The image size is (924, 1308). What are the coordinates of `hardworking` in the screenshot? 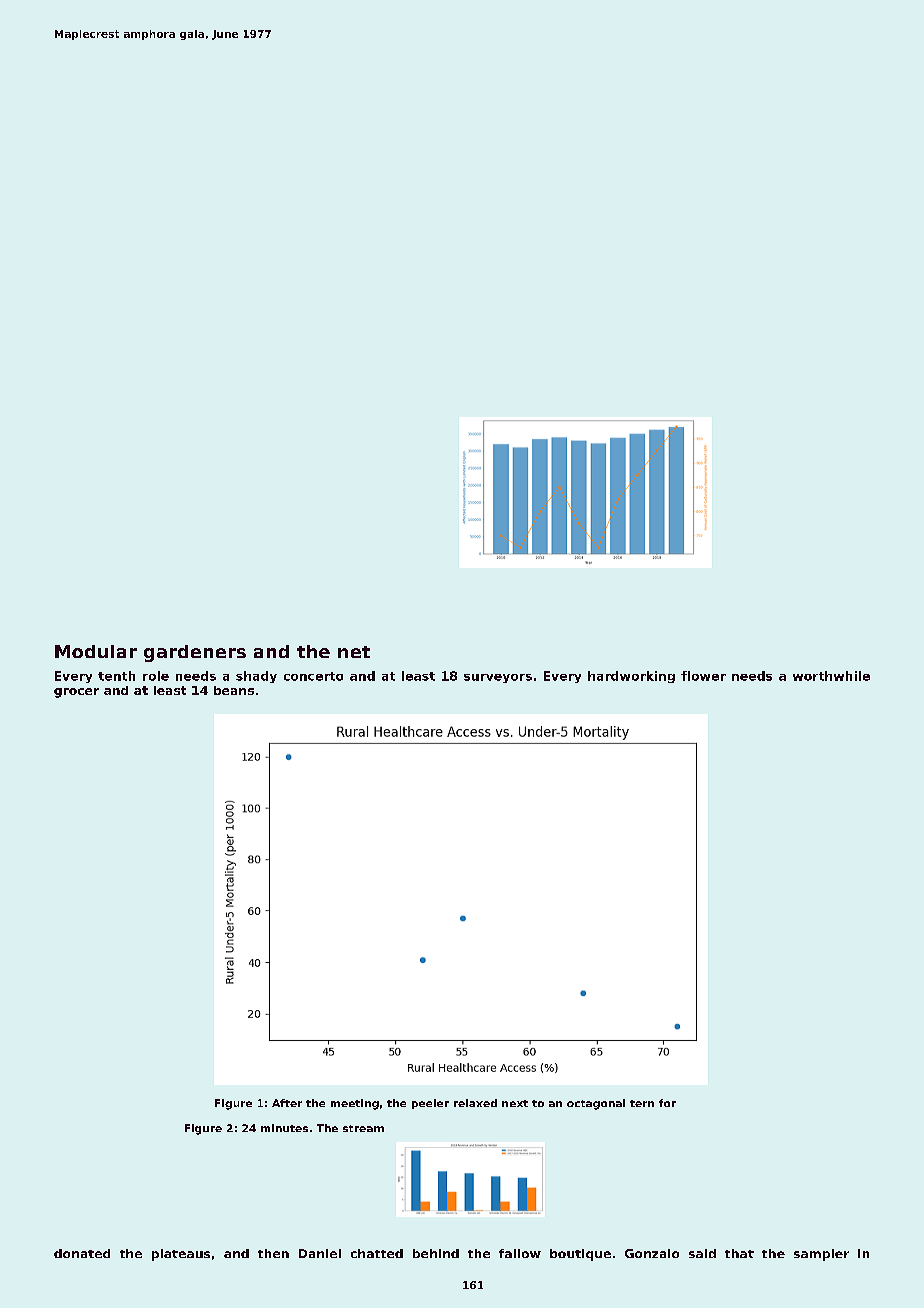 It's located at (631, 677).
